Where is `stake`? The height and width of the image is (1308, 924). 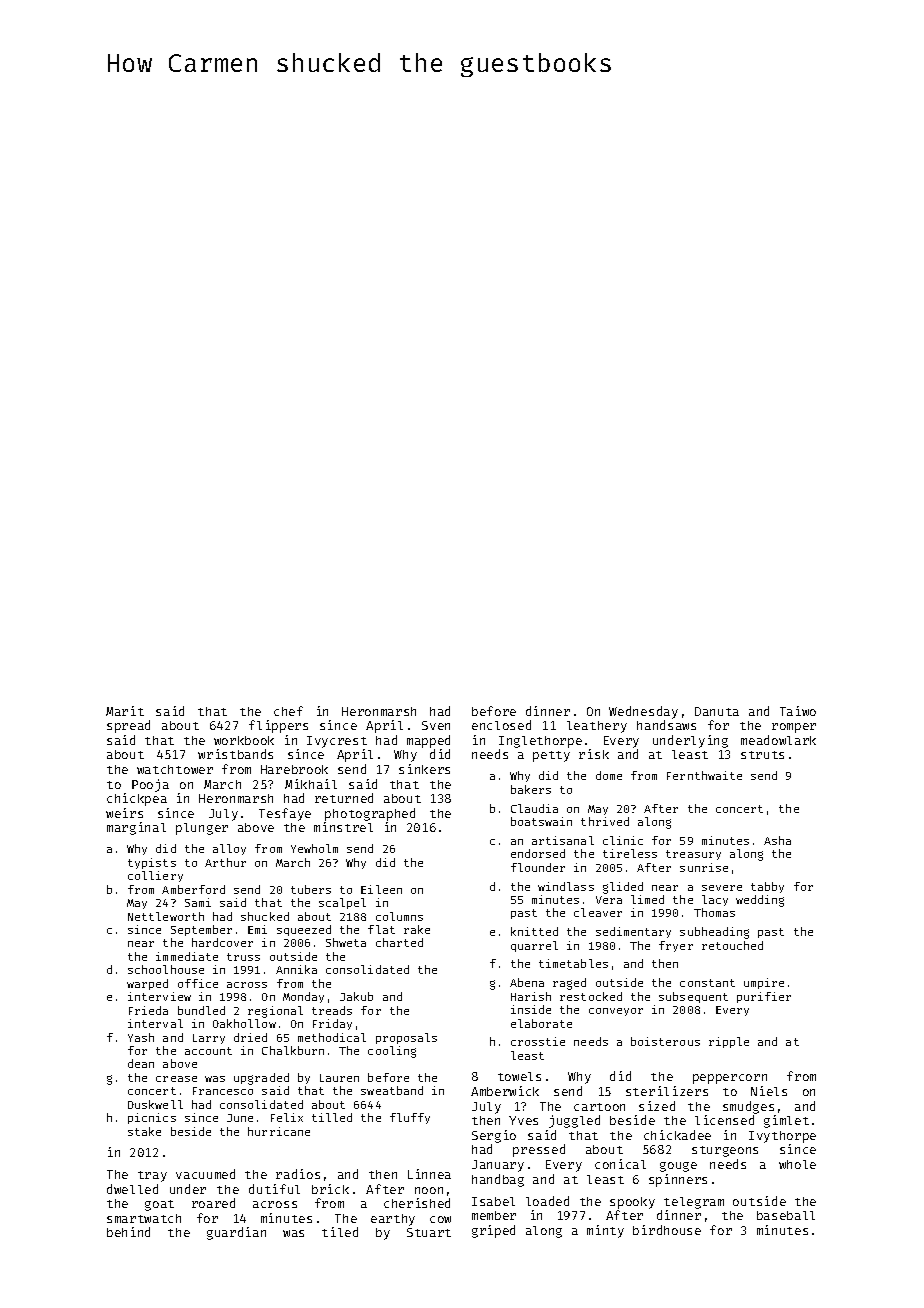
stake is located at coordinates (144, 1131).
